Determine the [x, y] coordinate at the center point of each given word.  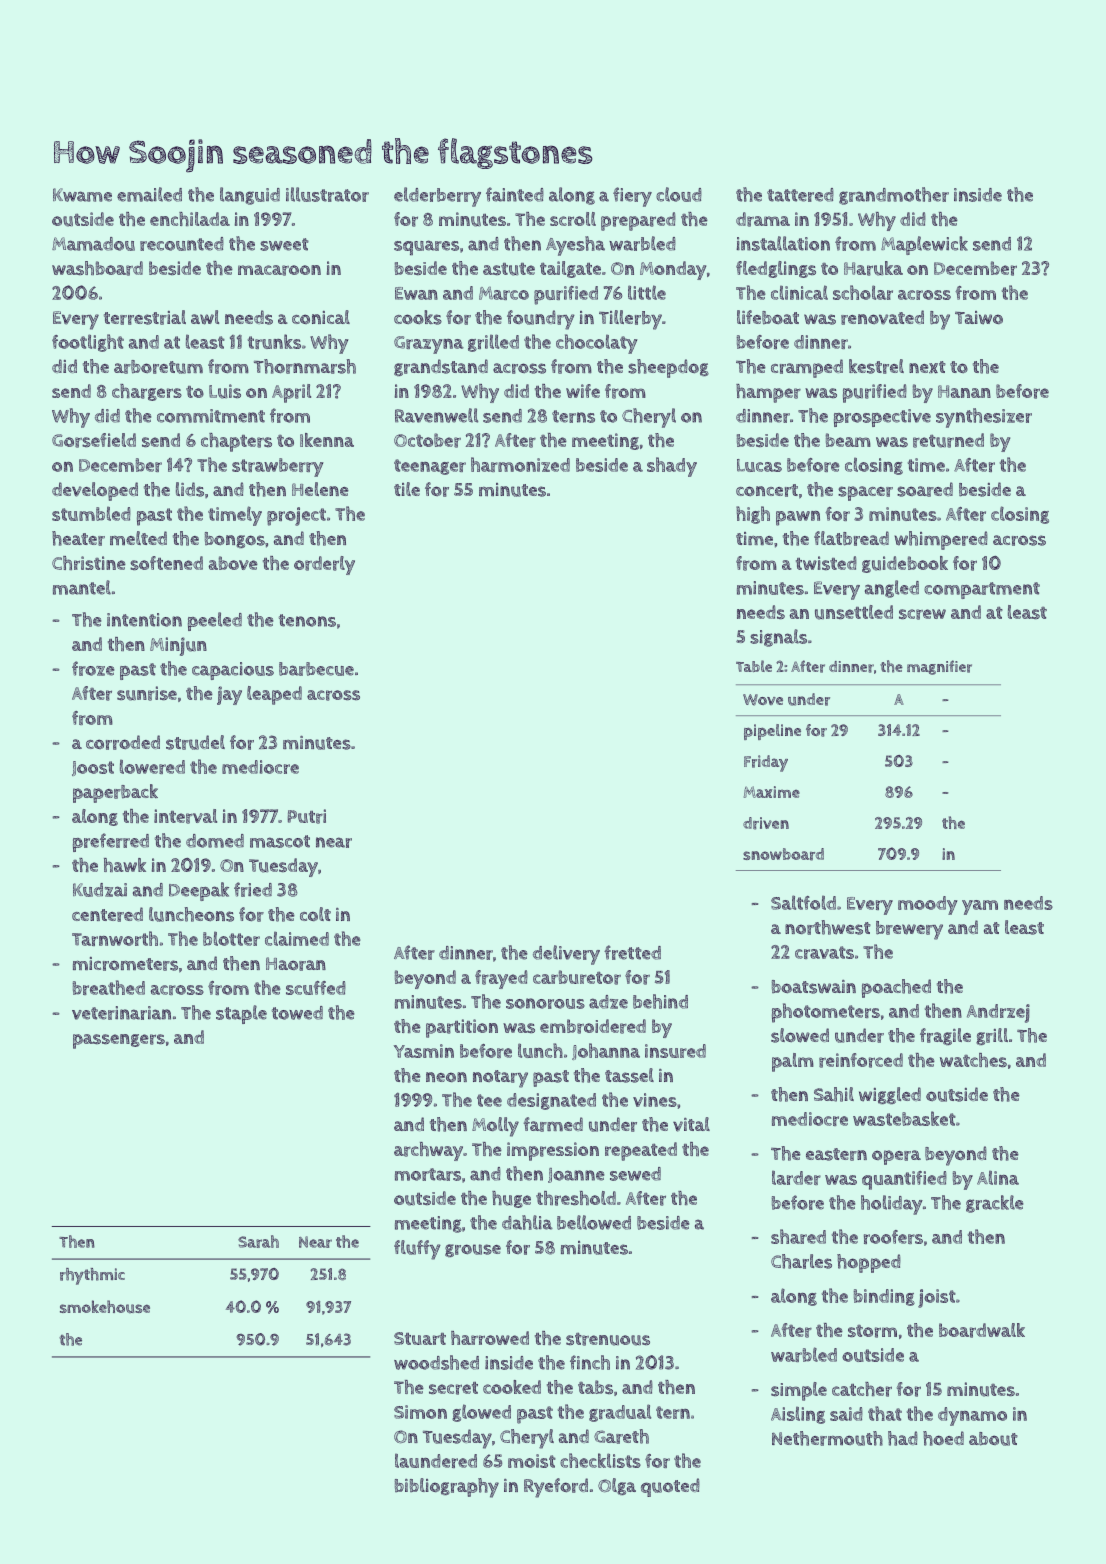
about [993, 1439]
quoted [670, 1487]
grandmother [894, 196]
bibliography [447, 1488]
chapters [236, 442]
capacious [233, 671]
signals [778, 638]
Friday [766, 763]
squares [426, 247]
